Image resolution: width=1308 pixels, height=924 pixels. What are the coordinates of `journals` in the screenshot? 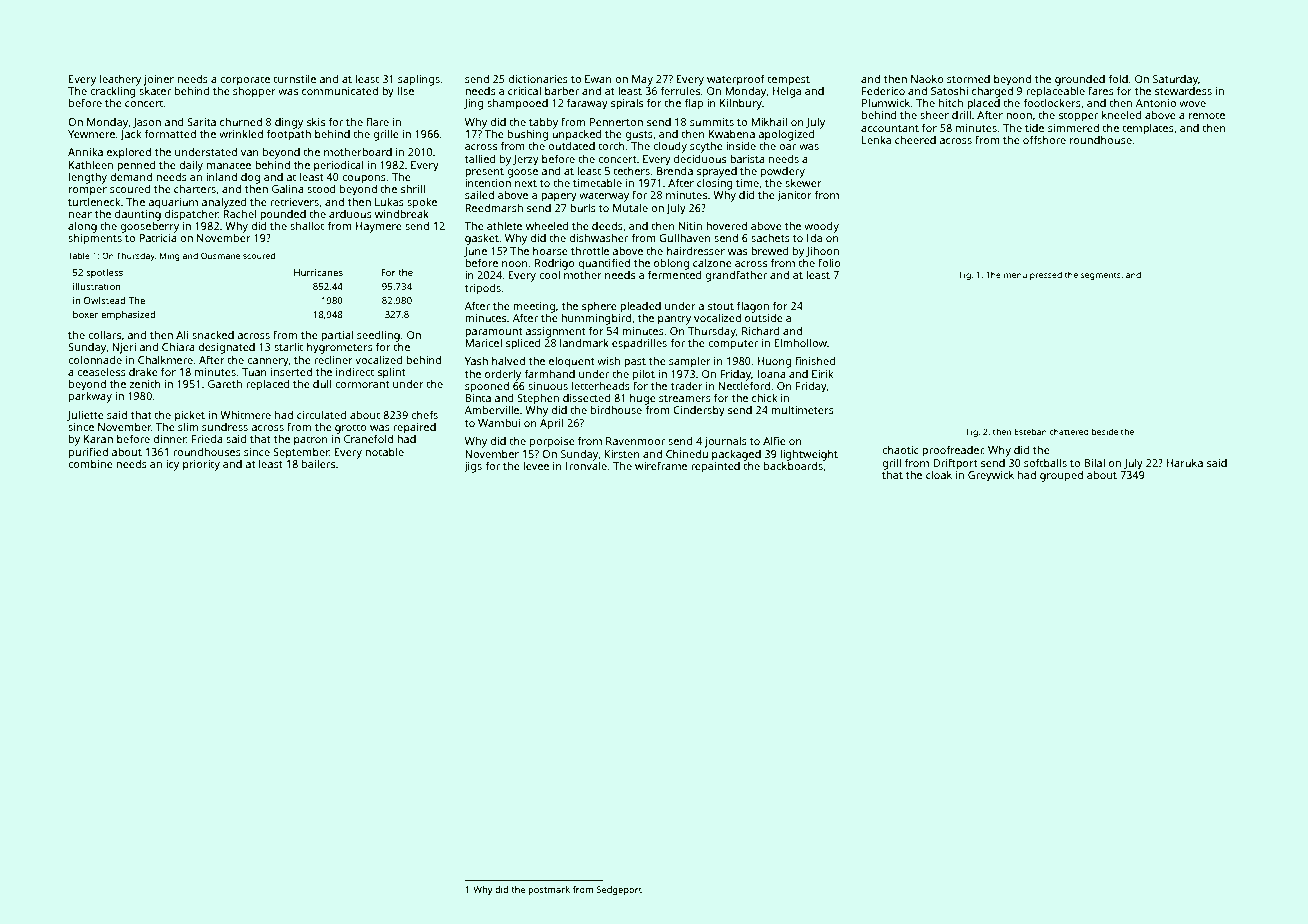 It's located at (725, 442).
